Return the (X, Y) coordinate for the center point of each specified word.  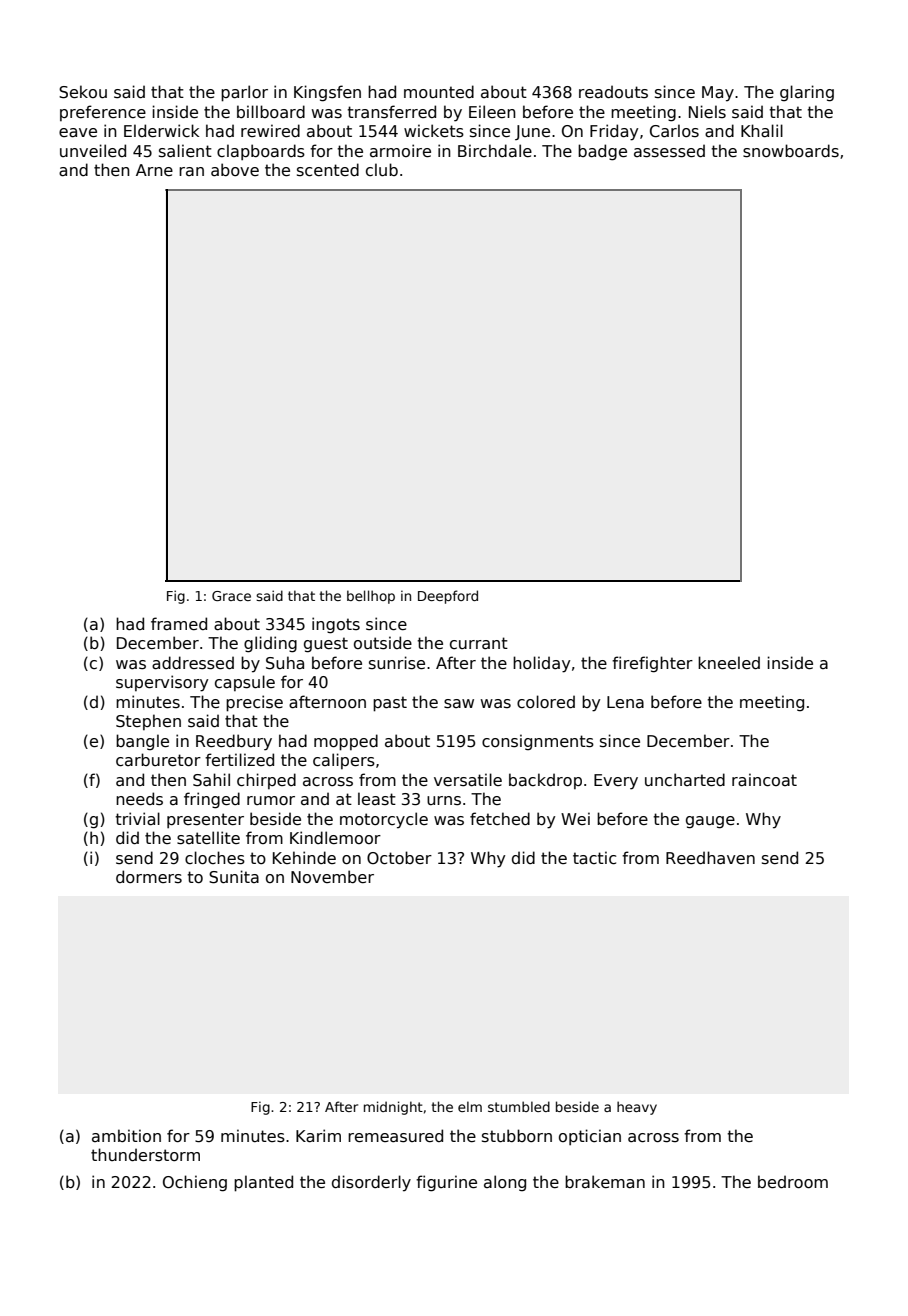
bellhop (371, 597)
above (235, 170)
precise (254, 703)
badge (602, 152)
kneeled (729, 662)
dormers (149, 876)
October (399, 858)
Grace (231, 596)
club (382, 169)
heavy (637, 1108)
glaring (807, 93)
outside (383, 643)
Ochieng (195, 1183)
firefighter (652, 664)
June (532, 132)
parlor (244, 93)
